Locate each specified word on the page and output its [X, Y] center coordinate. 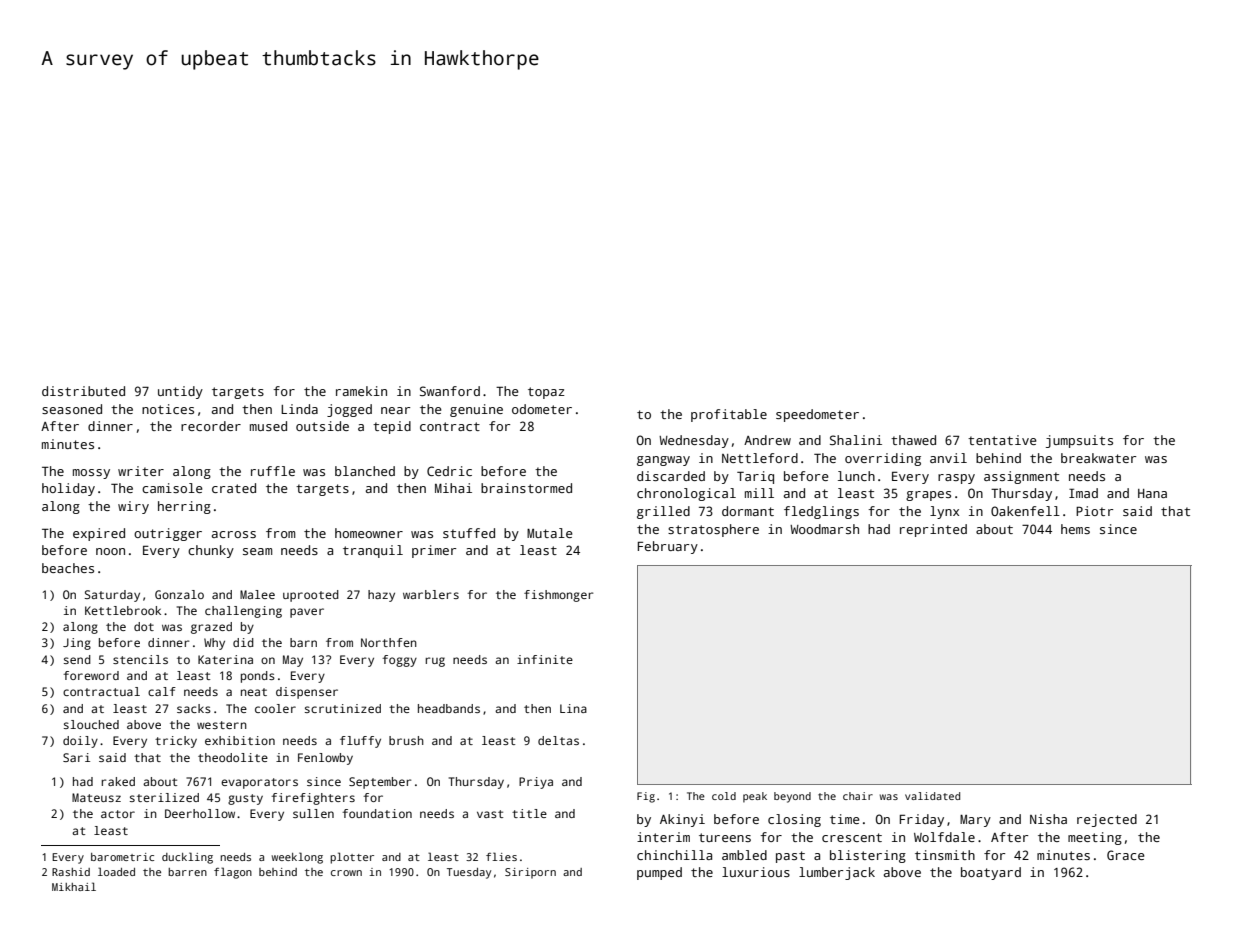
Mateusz [96, 797]
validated [932, 796]
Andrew [767, 440]
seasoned [72, 409]
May [293, 661]
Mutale [550, 533]
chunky [211, 551]
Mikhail [74, 886]
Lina [573, 708]
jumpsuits [1079, 441]
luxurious [756, 872]
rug [435, 662]
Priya [536, 783]
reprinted [933, 530]
